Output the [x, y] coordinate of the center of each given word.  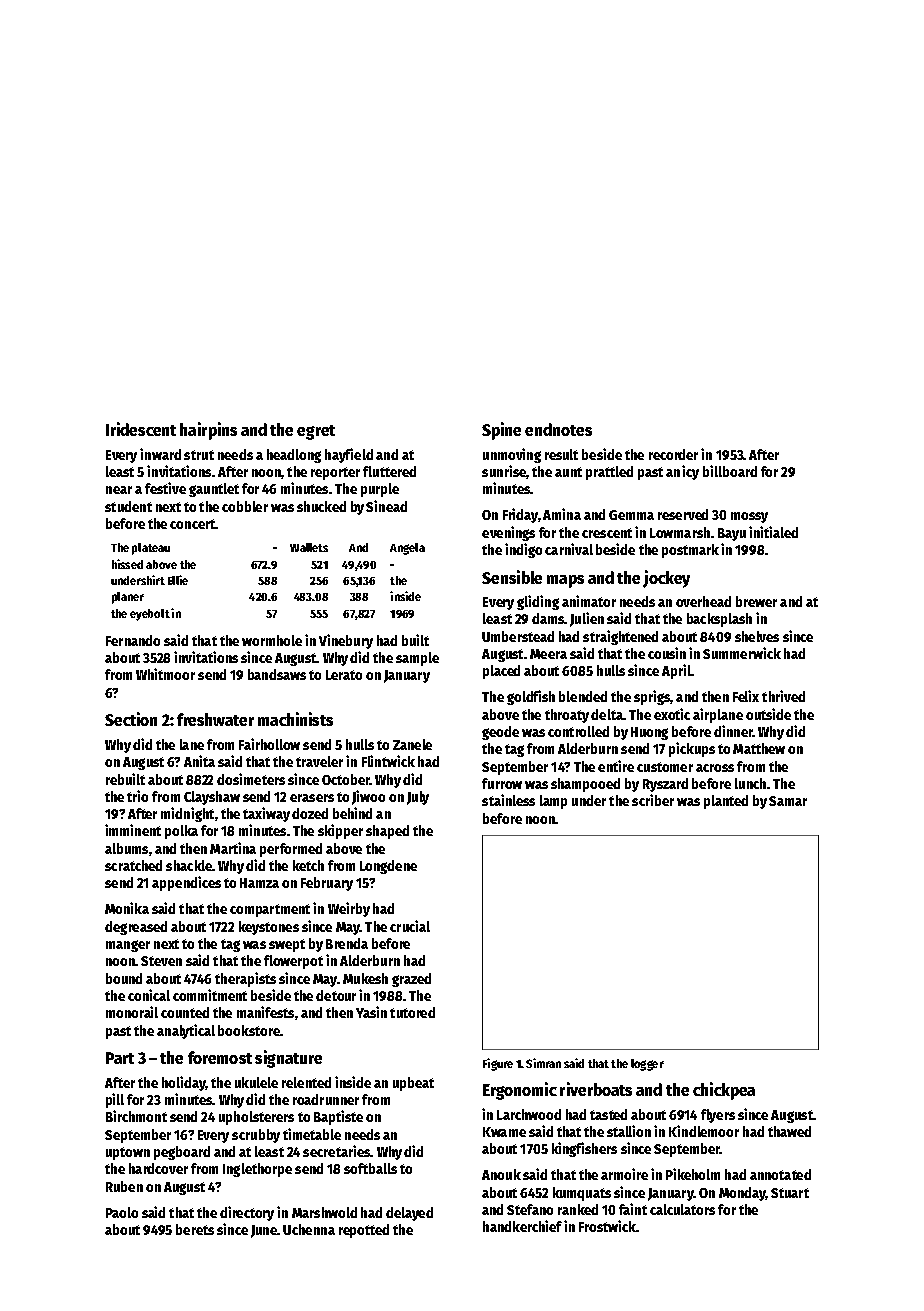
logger [647, 1065]
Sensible [512, 577]
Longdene [388, 867]
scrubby [256, 1136]
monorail [132, 1012]
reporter [335, 473]
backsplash [719, 620]
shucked [321, 506]
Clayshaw [212, 798]
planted [726, 802]
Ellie [178, 580]
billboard [730, 471]
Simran [543, 1063]
